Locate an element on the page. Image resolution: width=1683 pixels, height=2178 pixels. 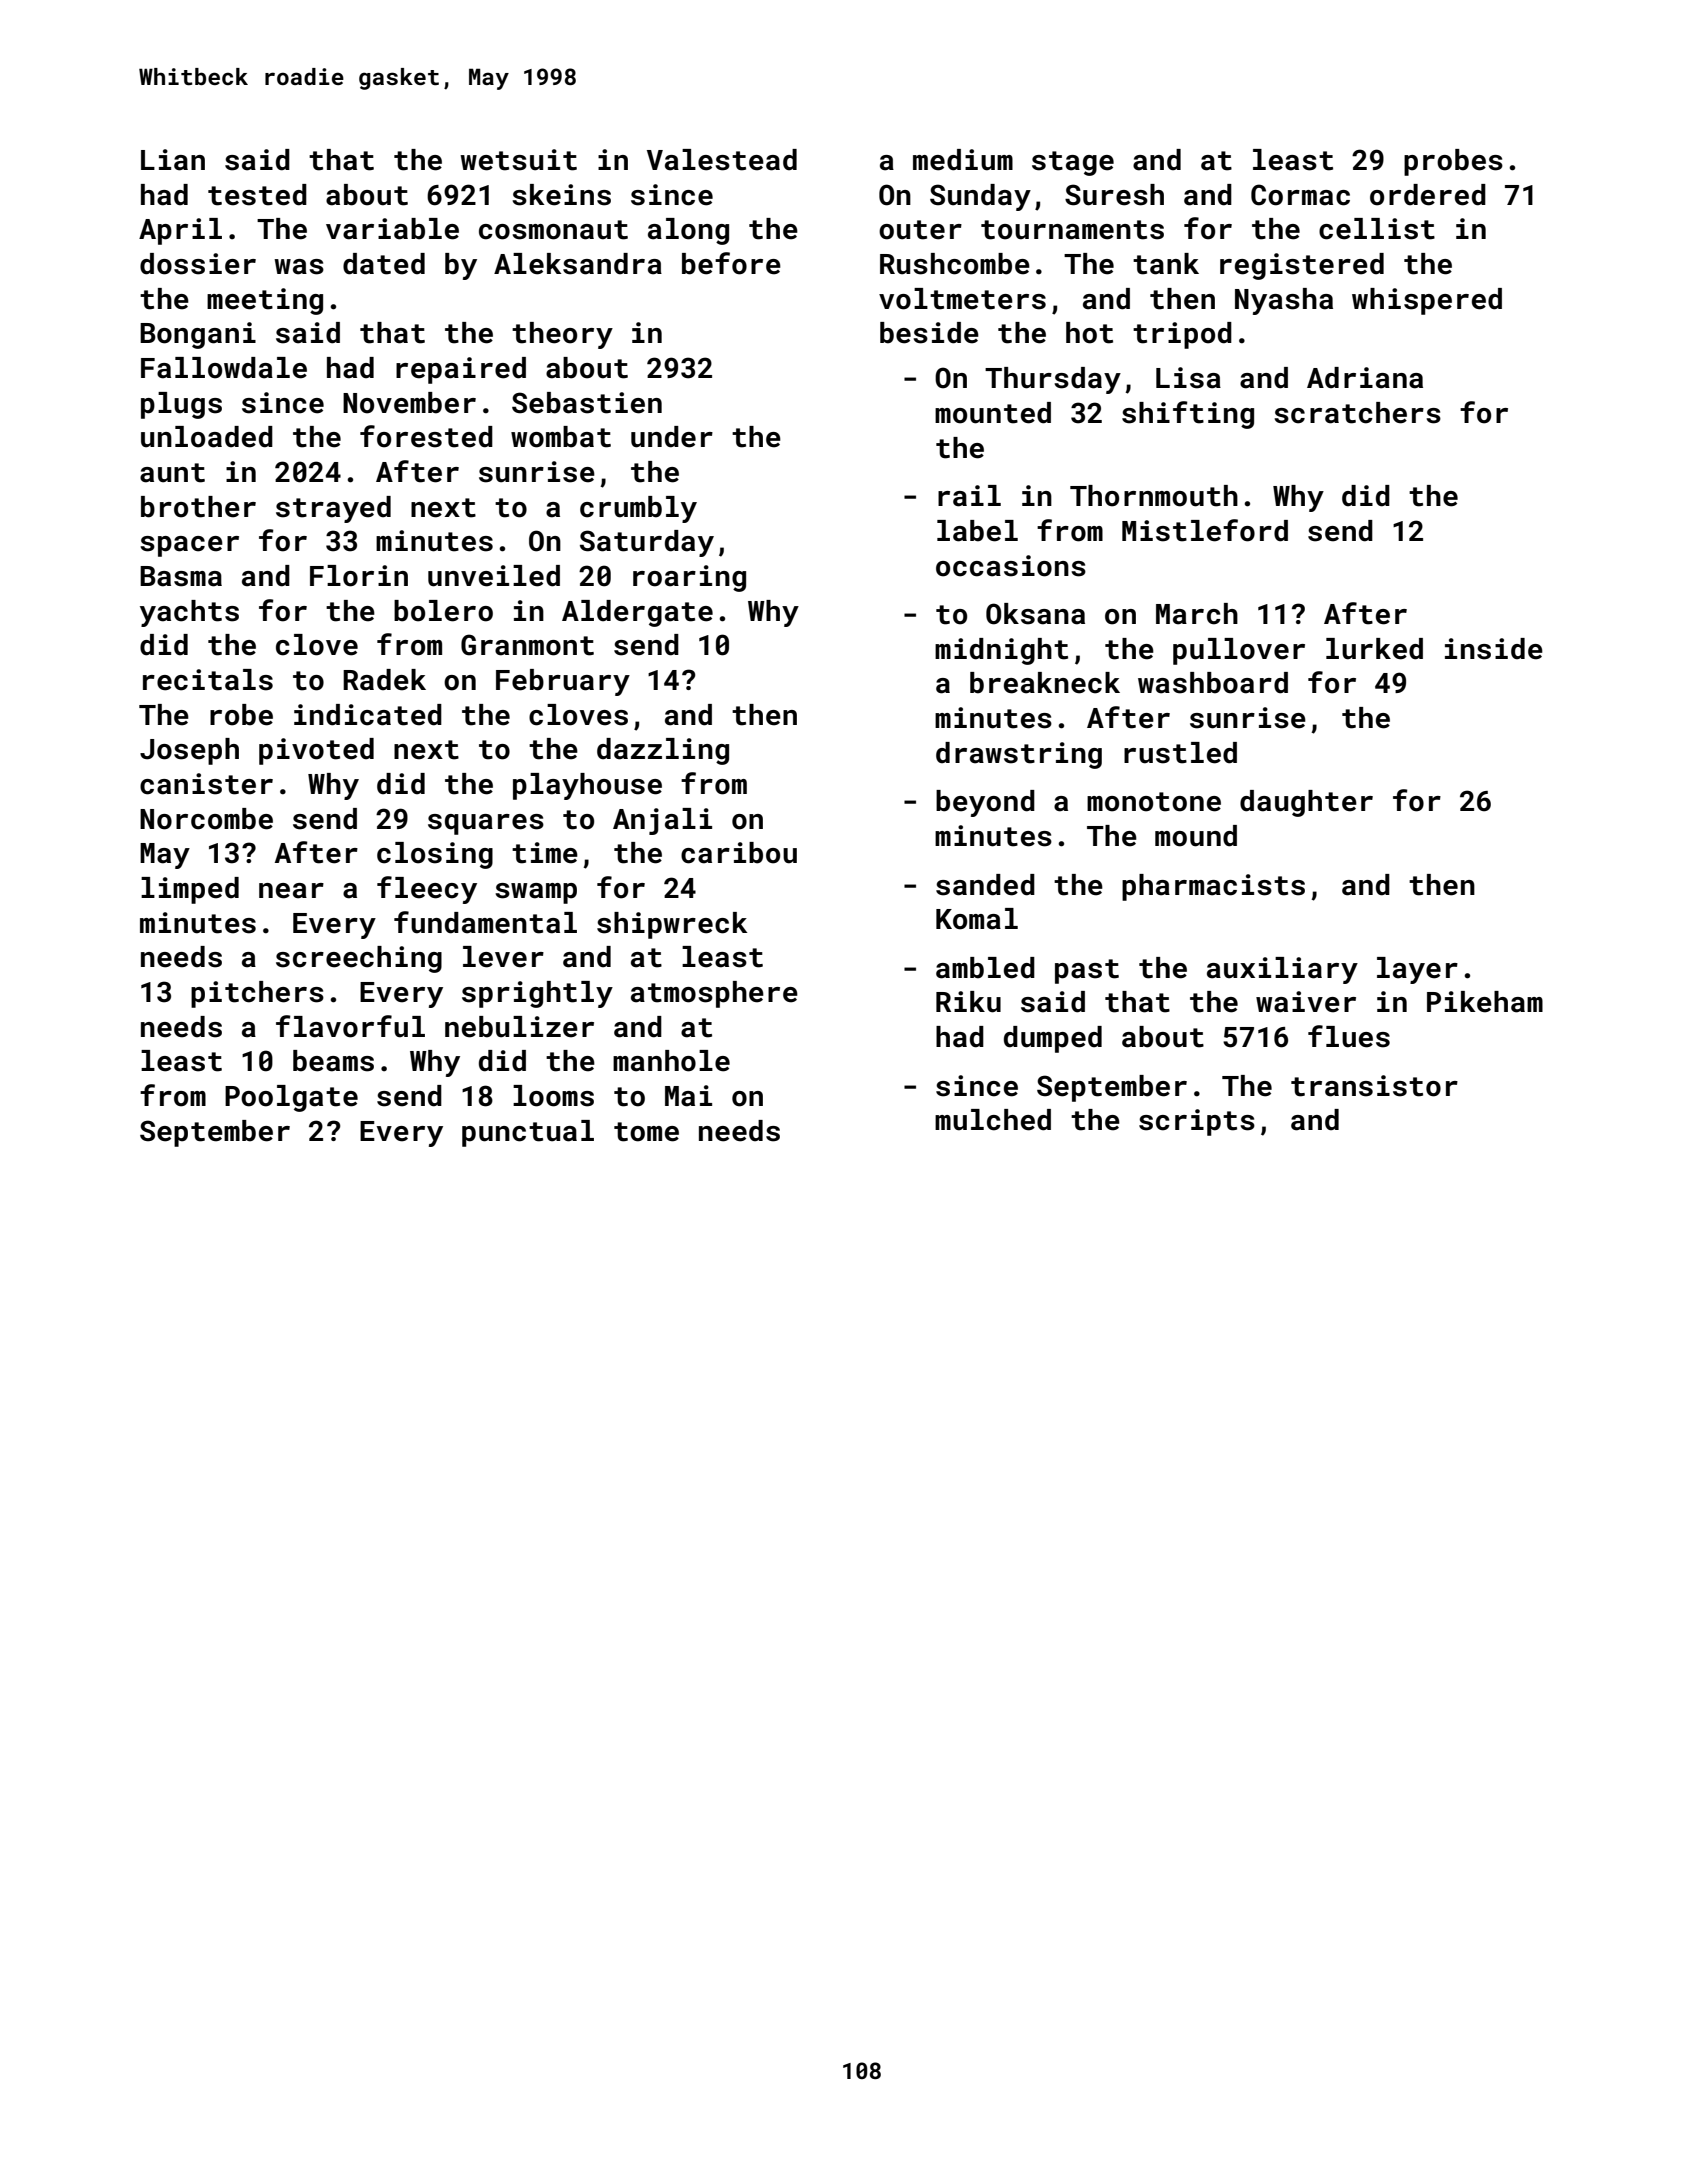
scratchers is located at coordinates (1357, 413).
